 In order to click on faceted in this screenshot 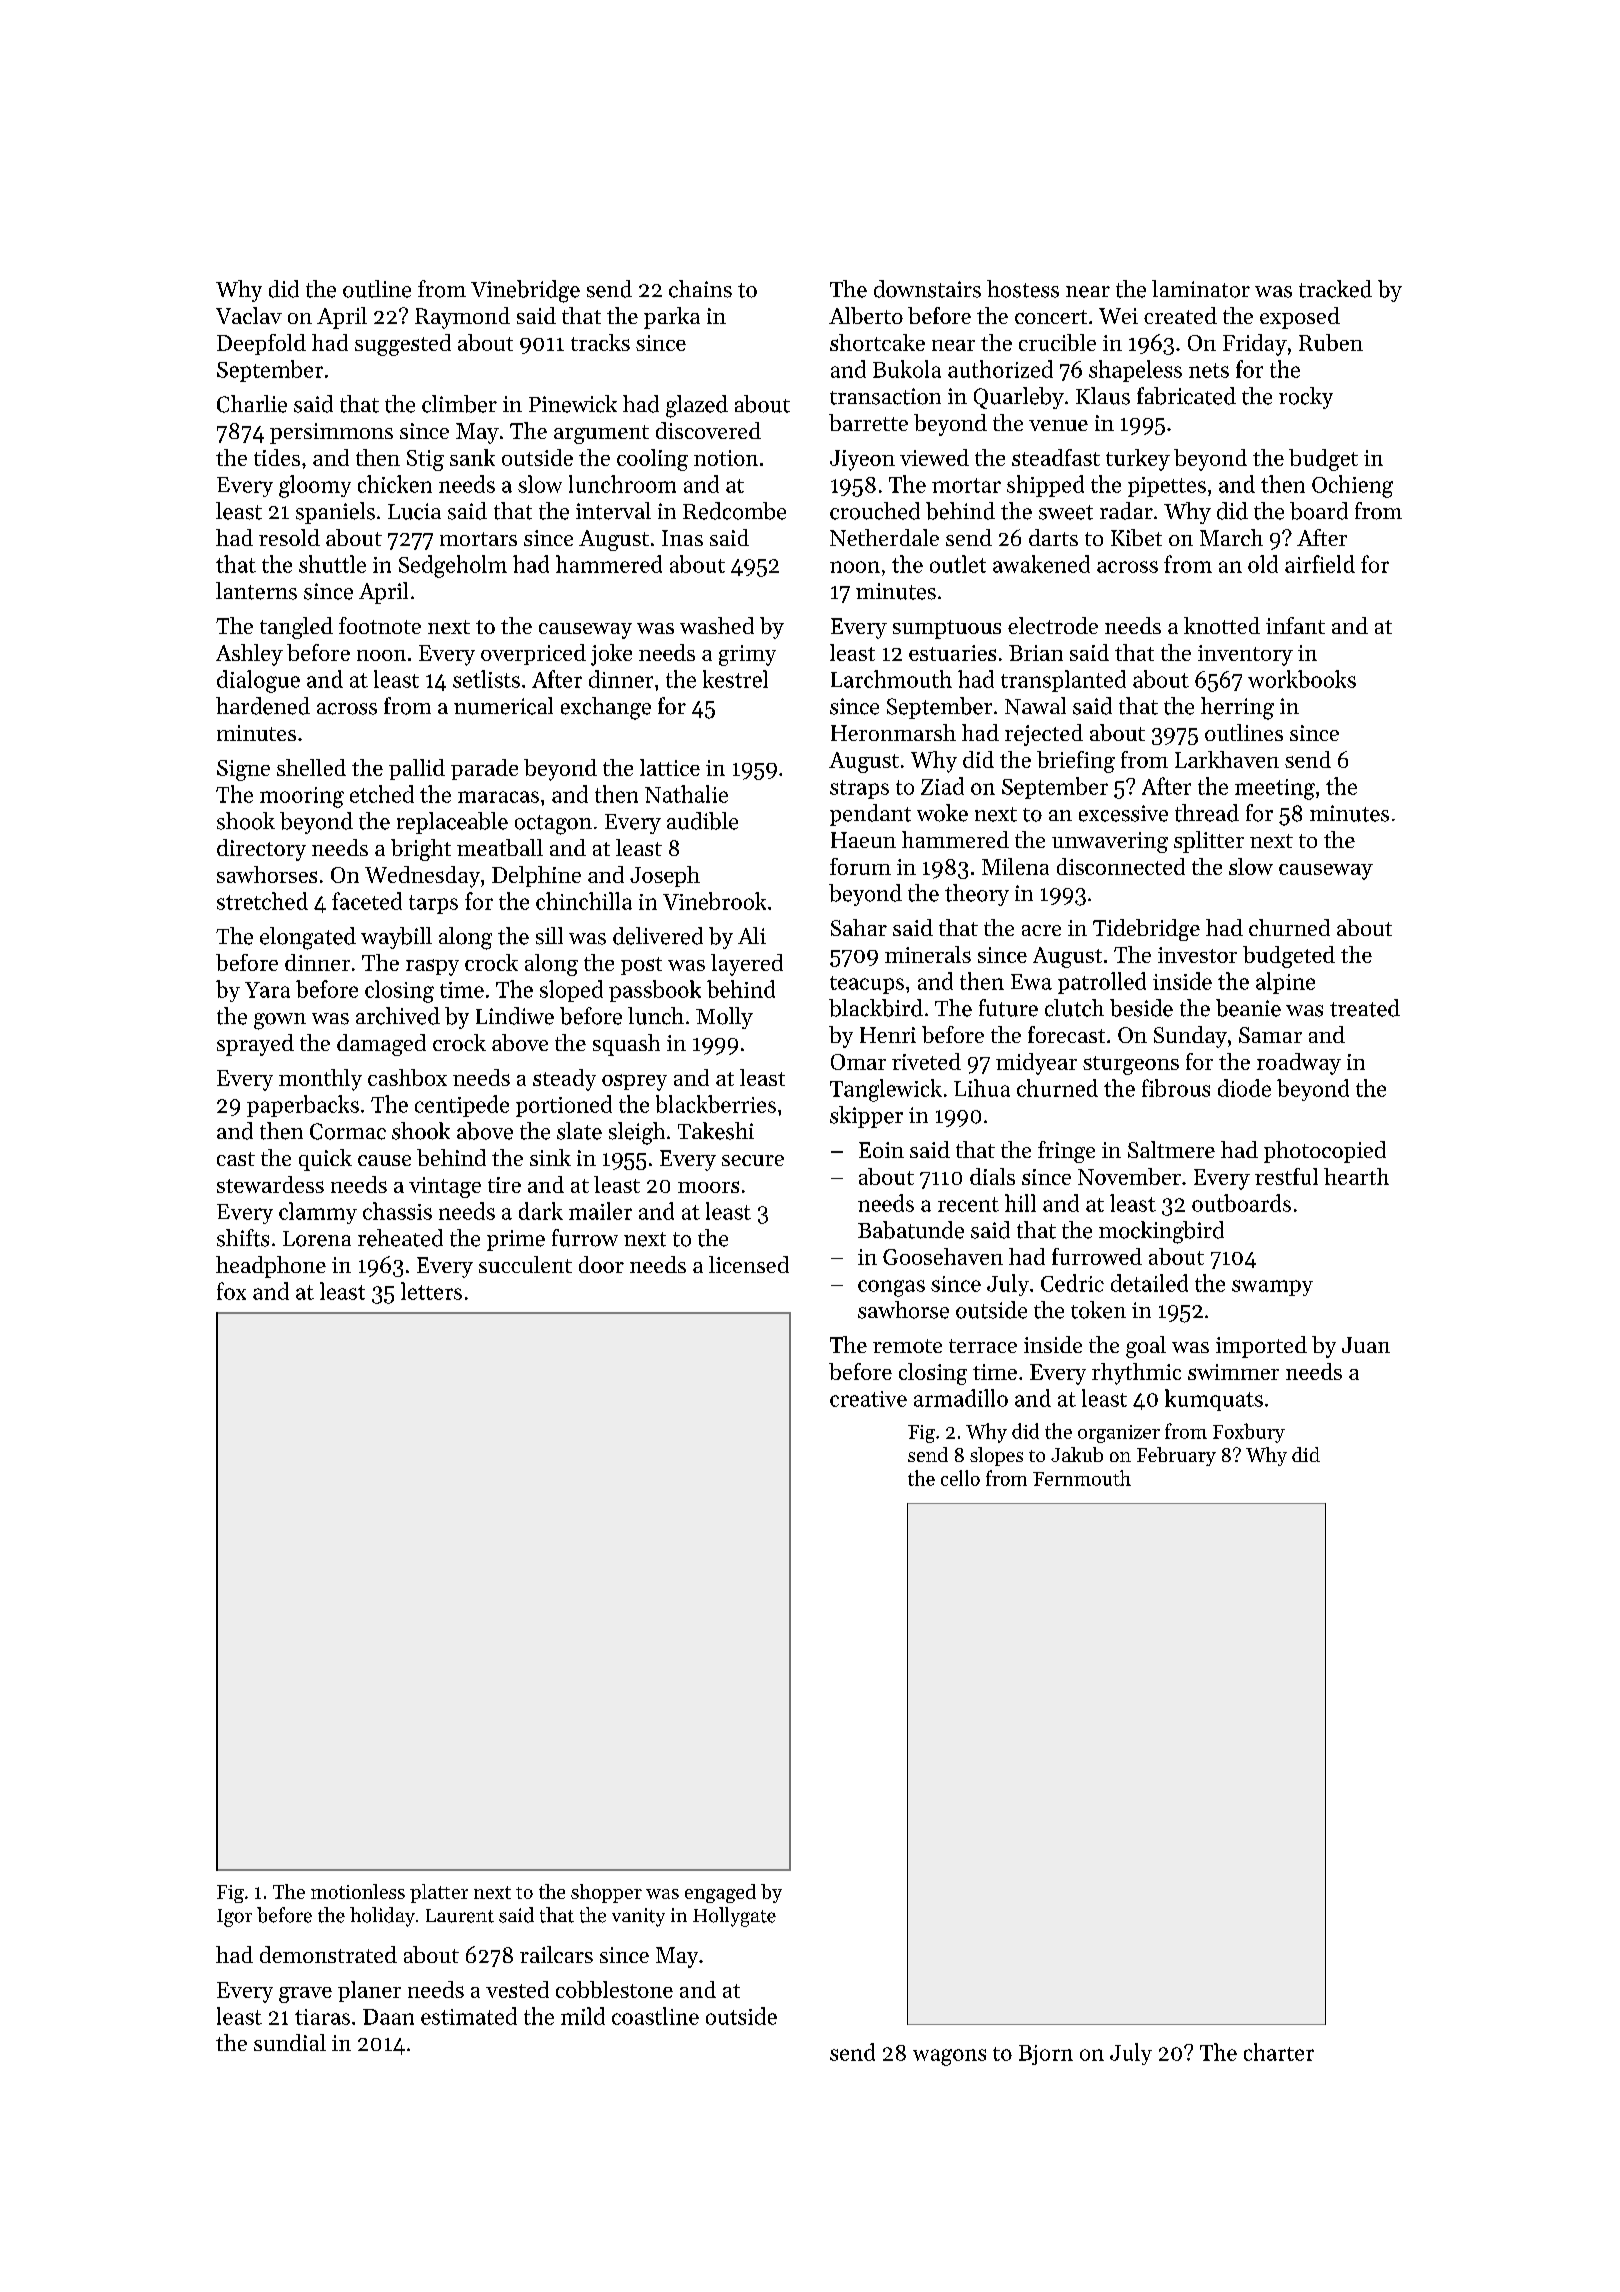, I will do `click(367, 901)`.
